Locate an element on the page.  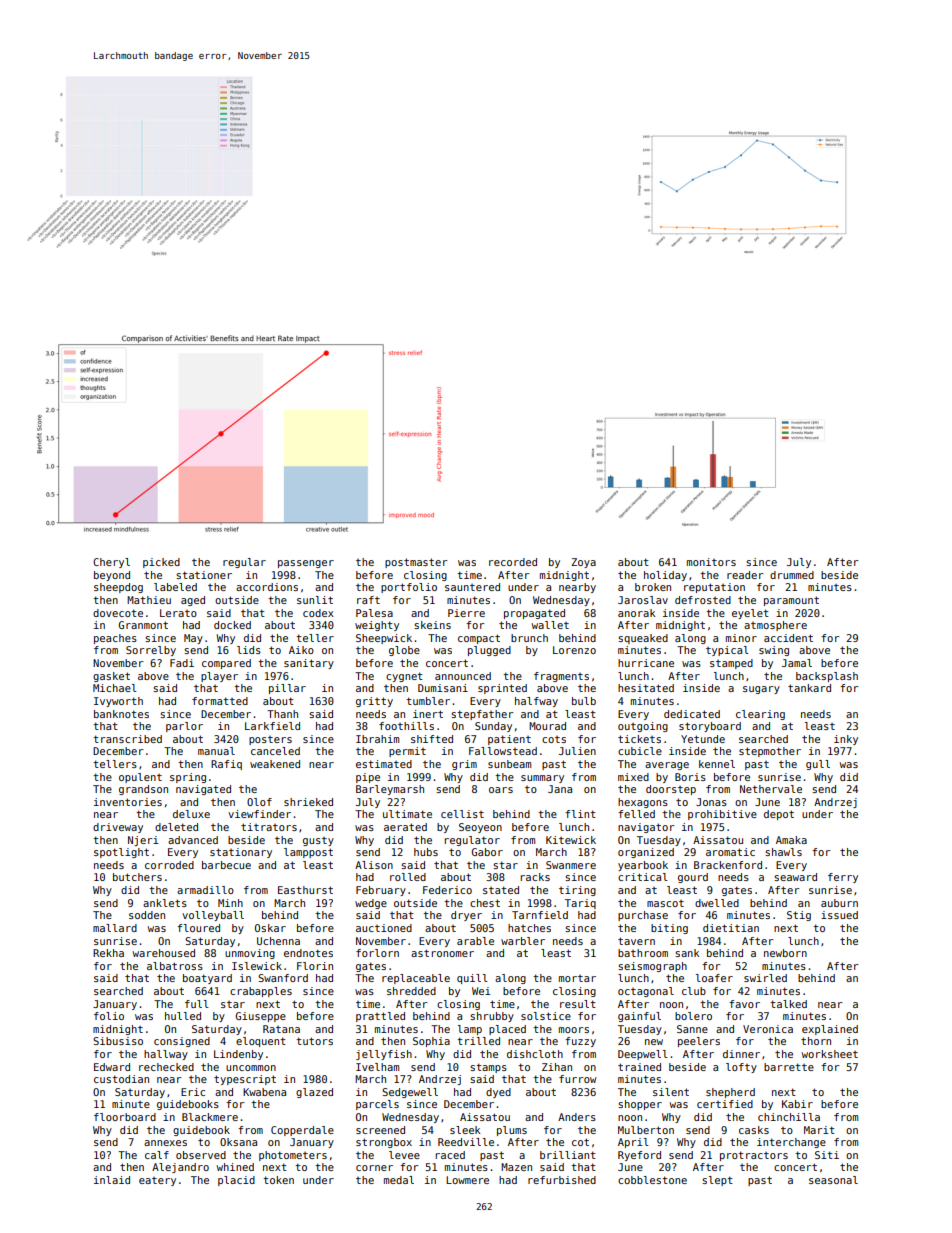
spotlight is located at coordinates (121, 853).
